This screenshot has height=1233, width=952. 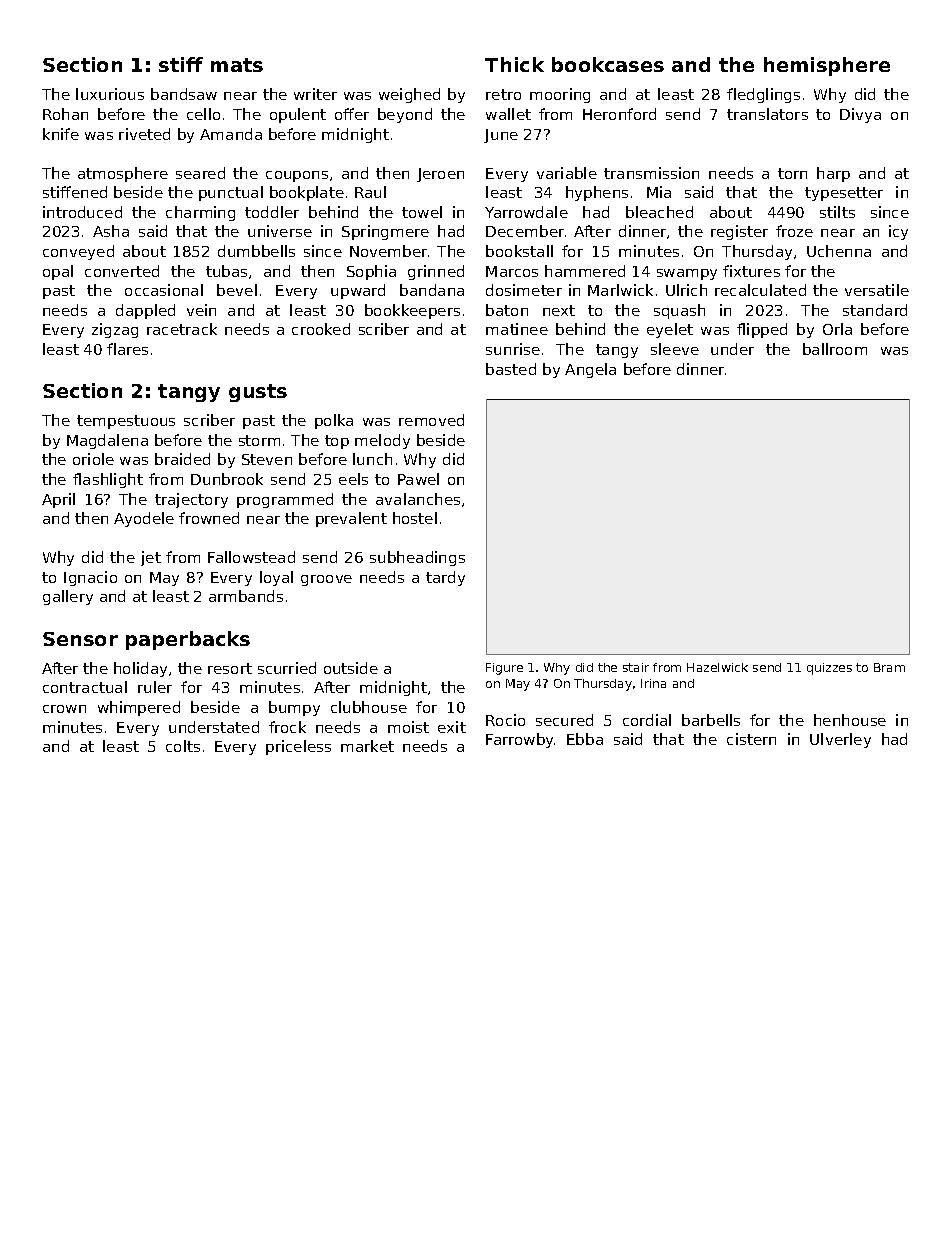 I want to click on Thick, so click(x=514, y=64).
